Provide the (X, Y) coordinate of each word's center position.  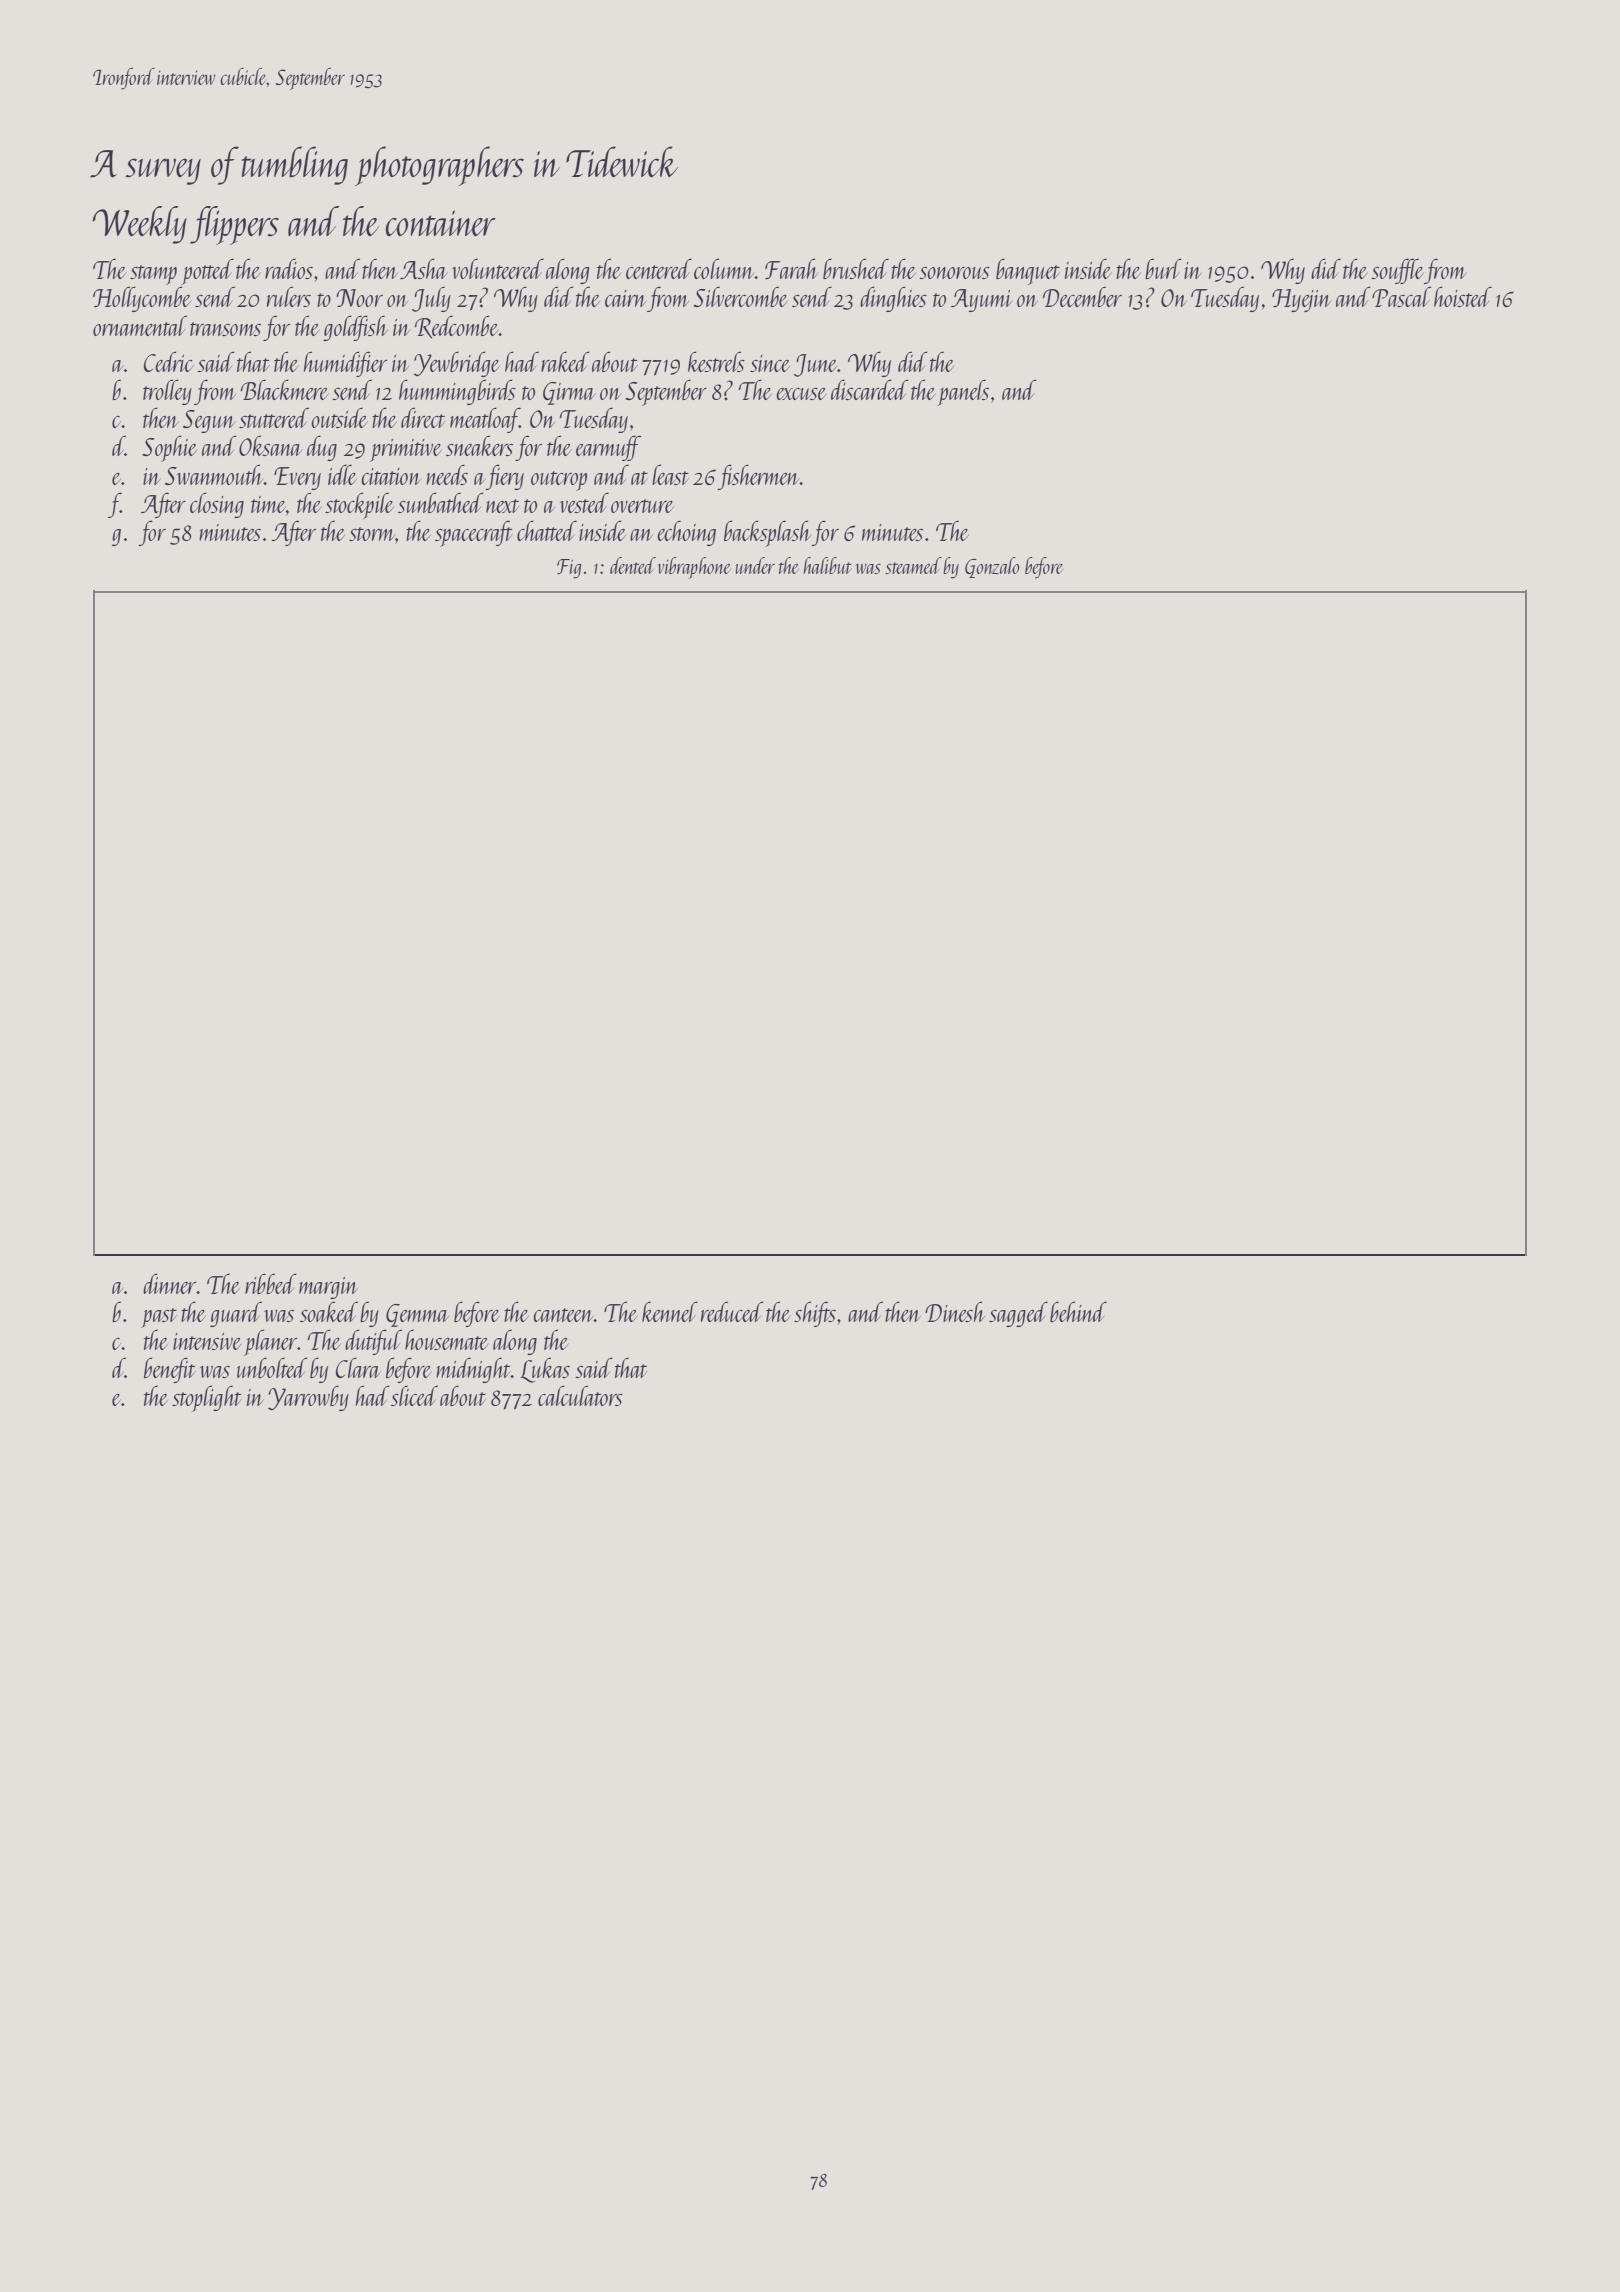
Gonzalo (992, 567)
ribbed (271, 1283)
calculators (580, 1395)
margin (328, 1288)
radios (289, 268)
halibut (827, 565)
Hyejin (1301, 300)
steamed (913, 565)
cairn (626, 298)
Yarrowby (308, 1398)
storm (372, 534)
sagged (1018, 1314)
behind (1078, 1311)
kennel (670, 1311)
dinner (170, 1283)
